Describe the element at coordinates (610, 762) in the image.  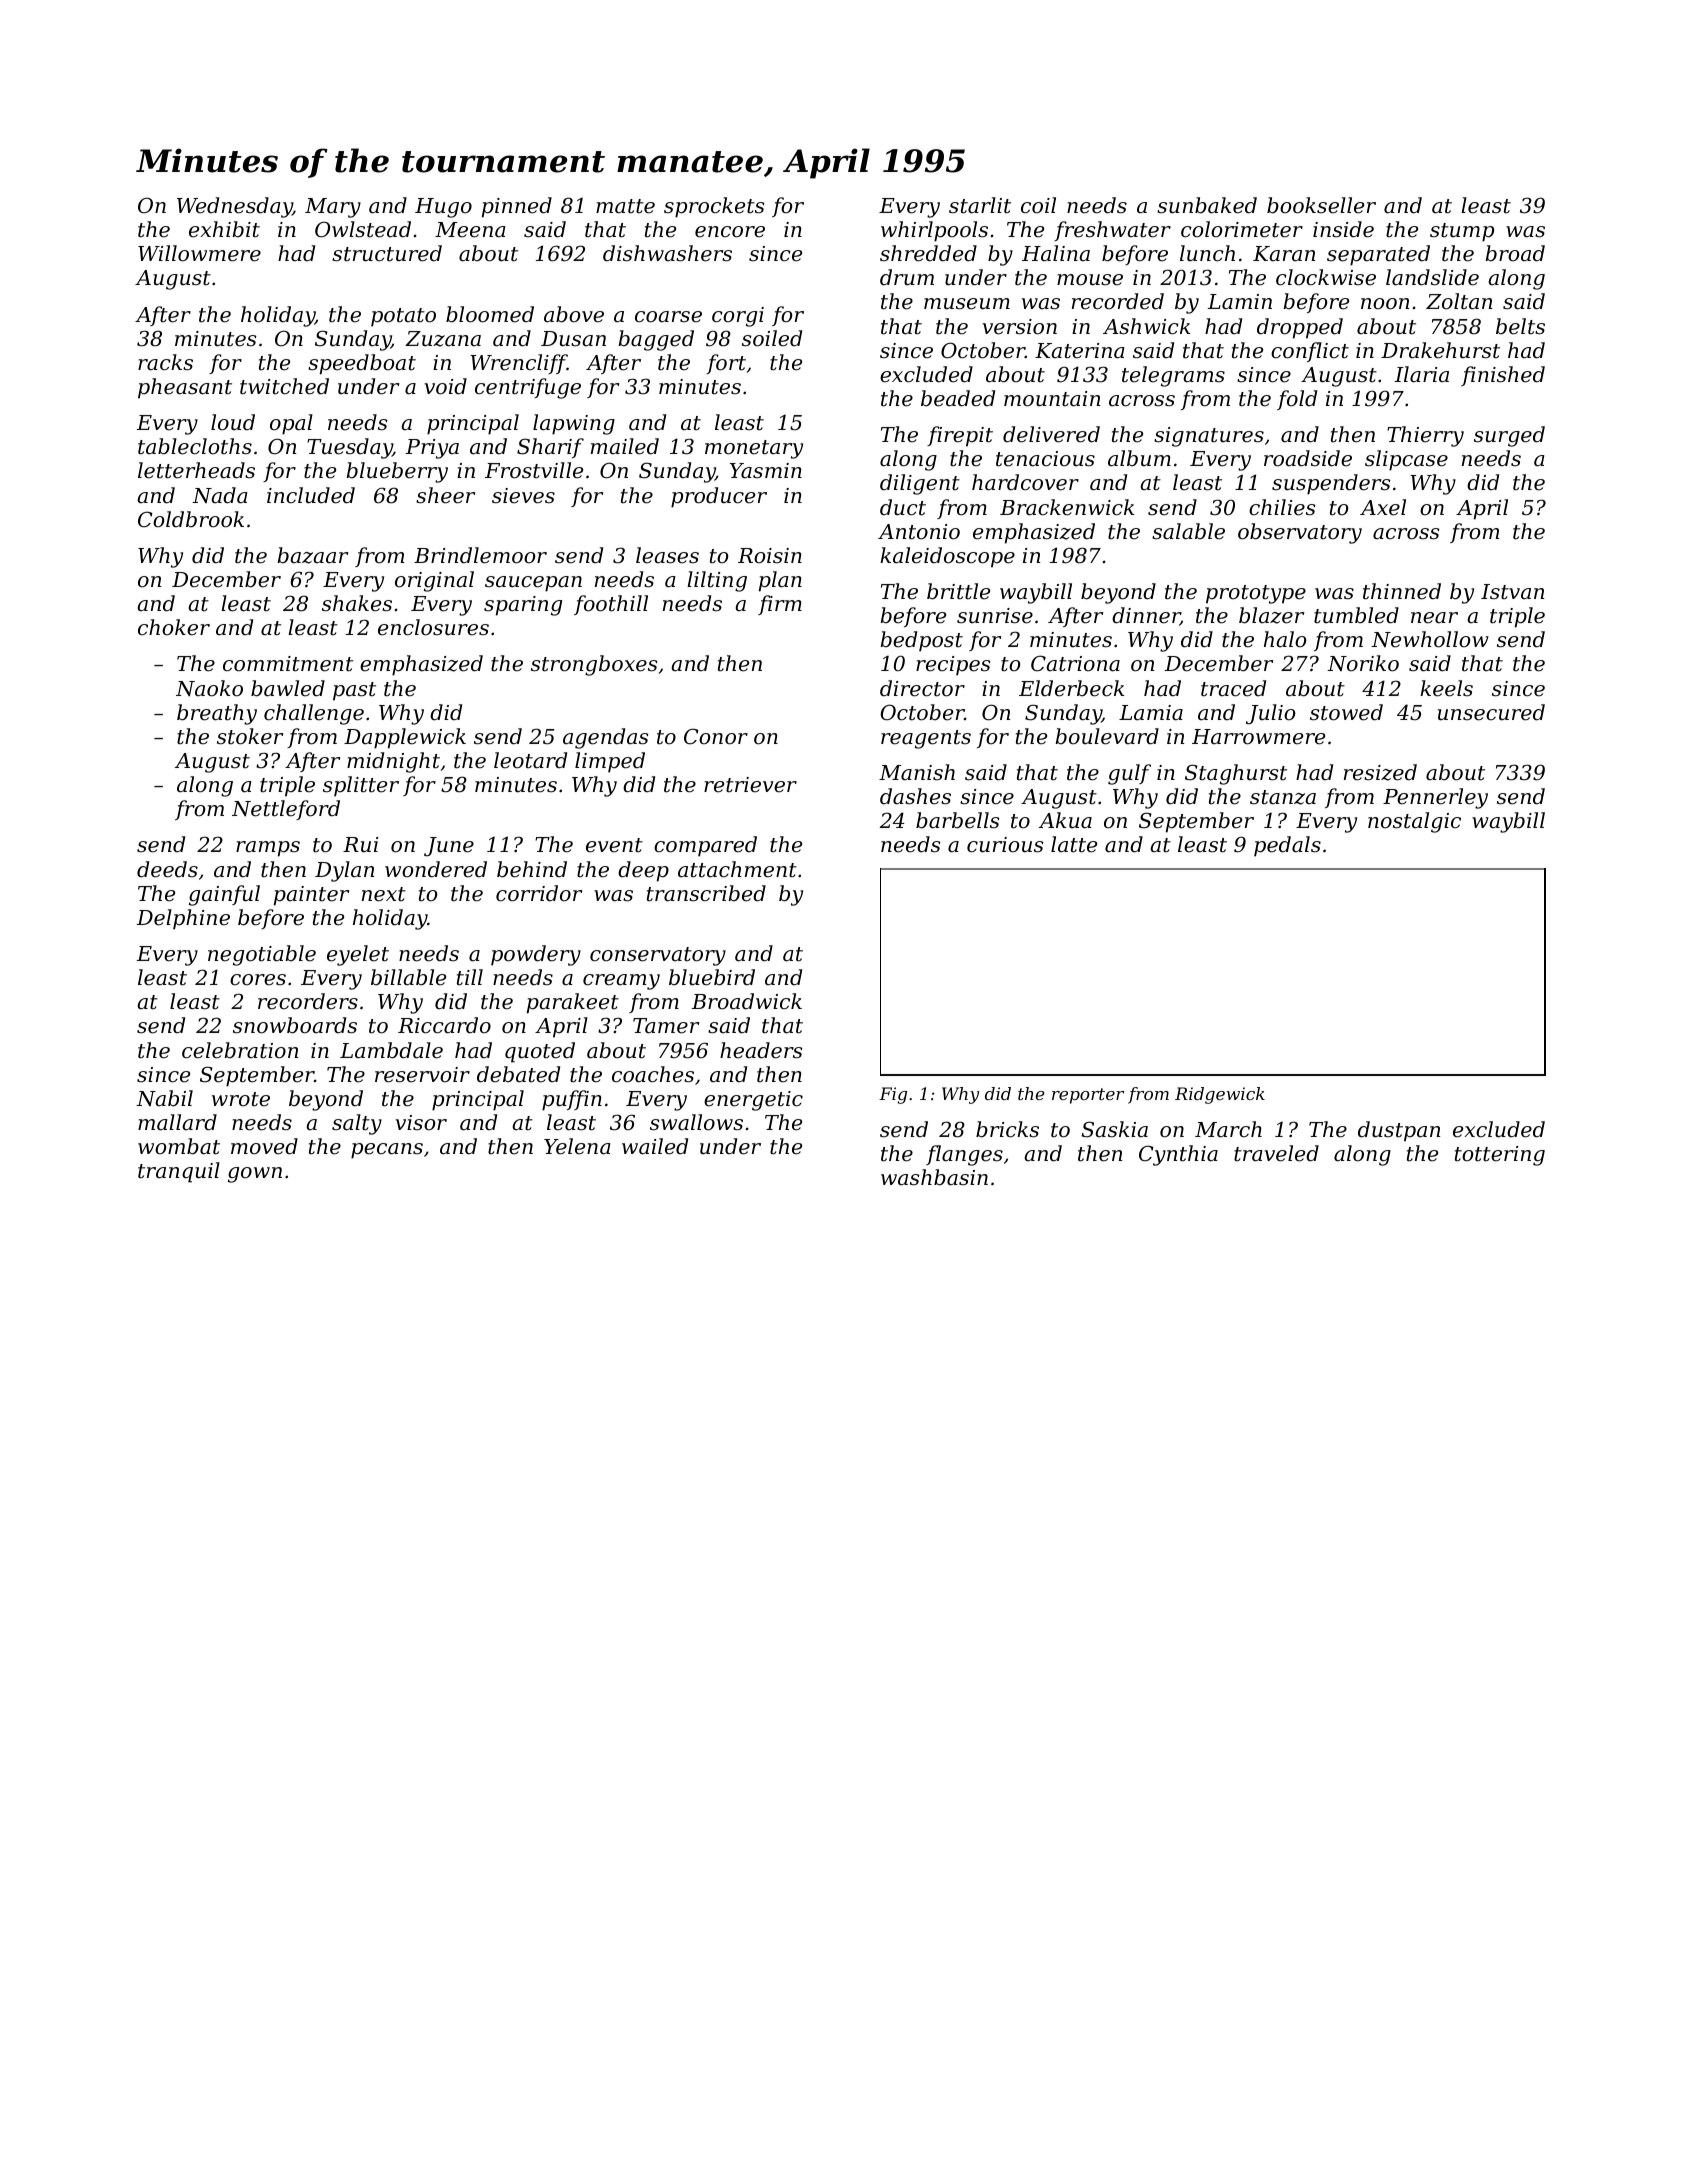
I see `limped` at that location.
